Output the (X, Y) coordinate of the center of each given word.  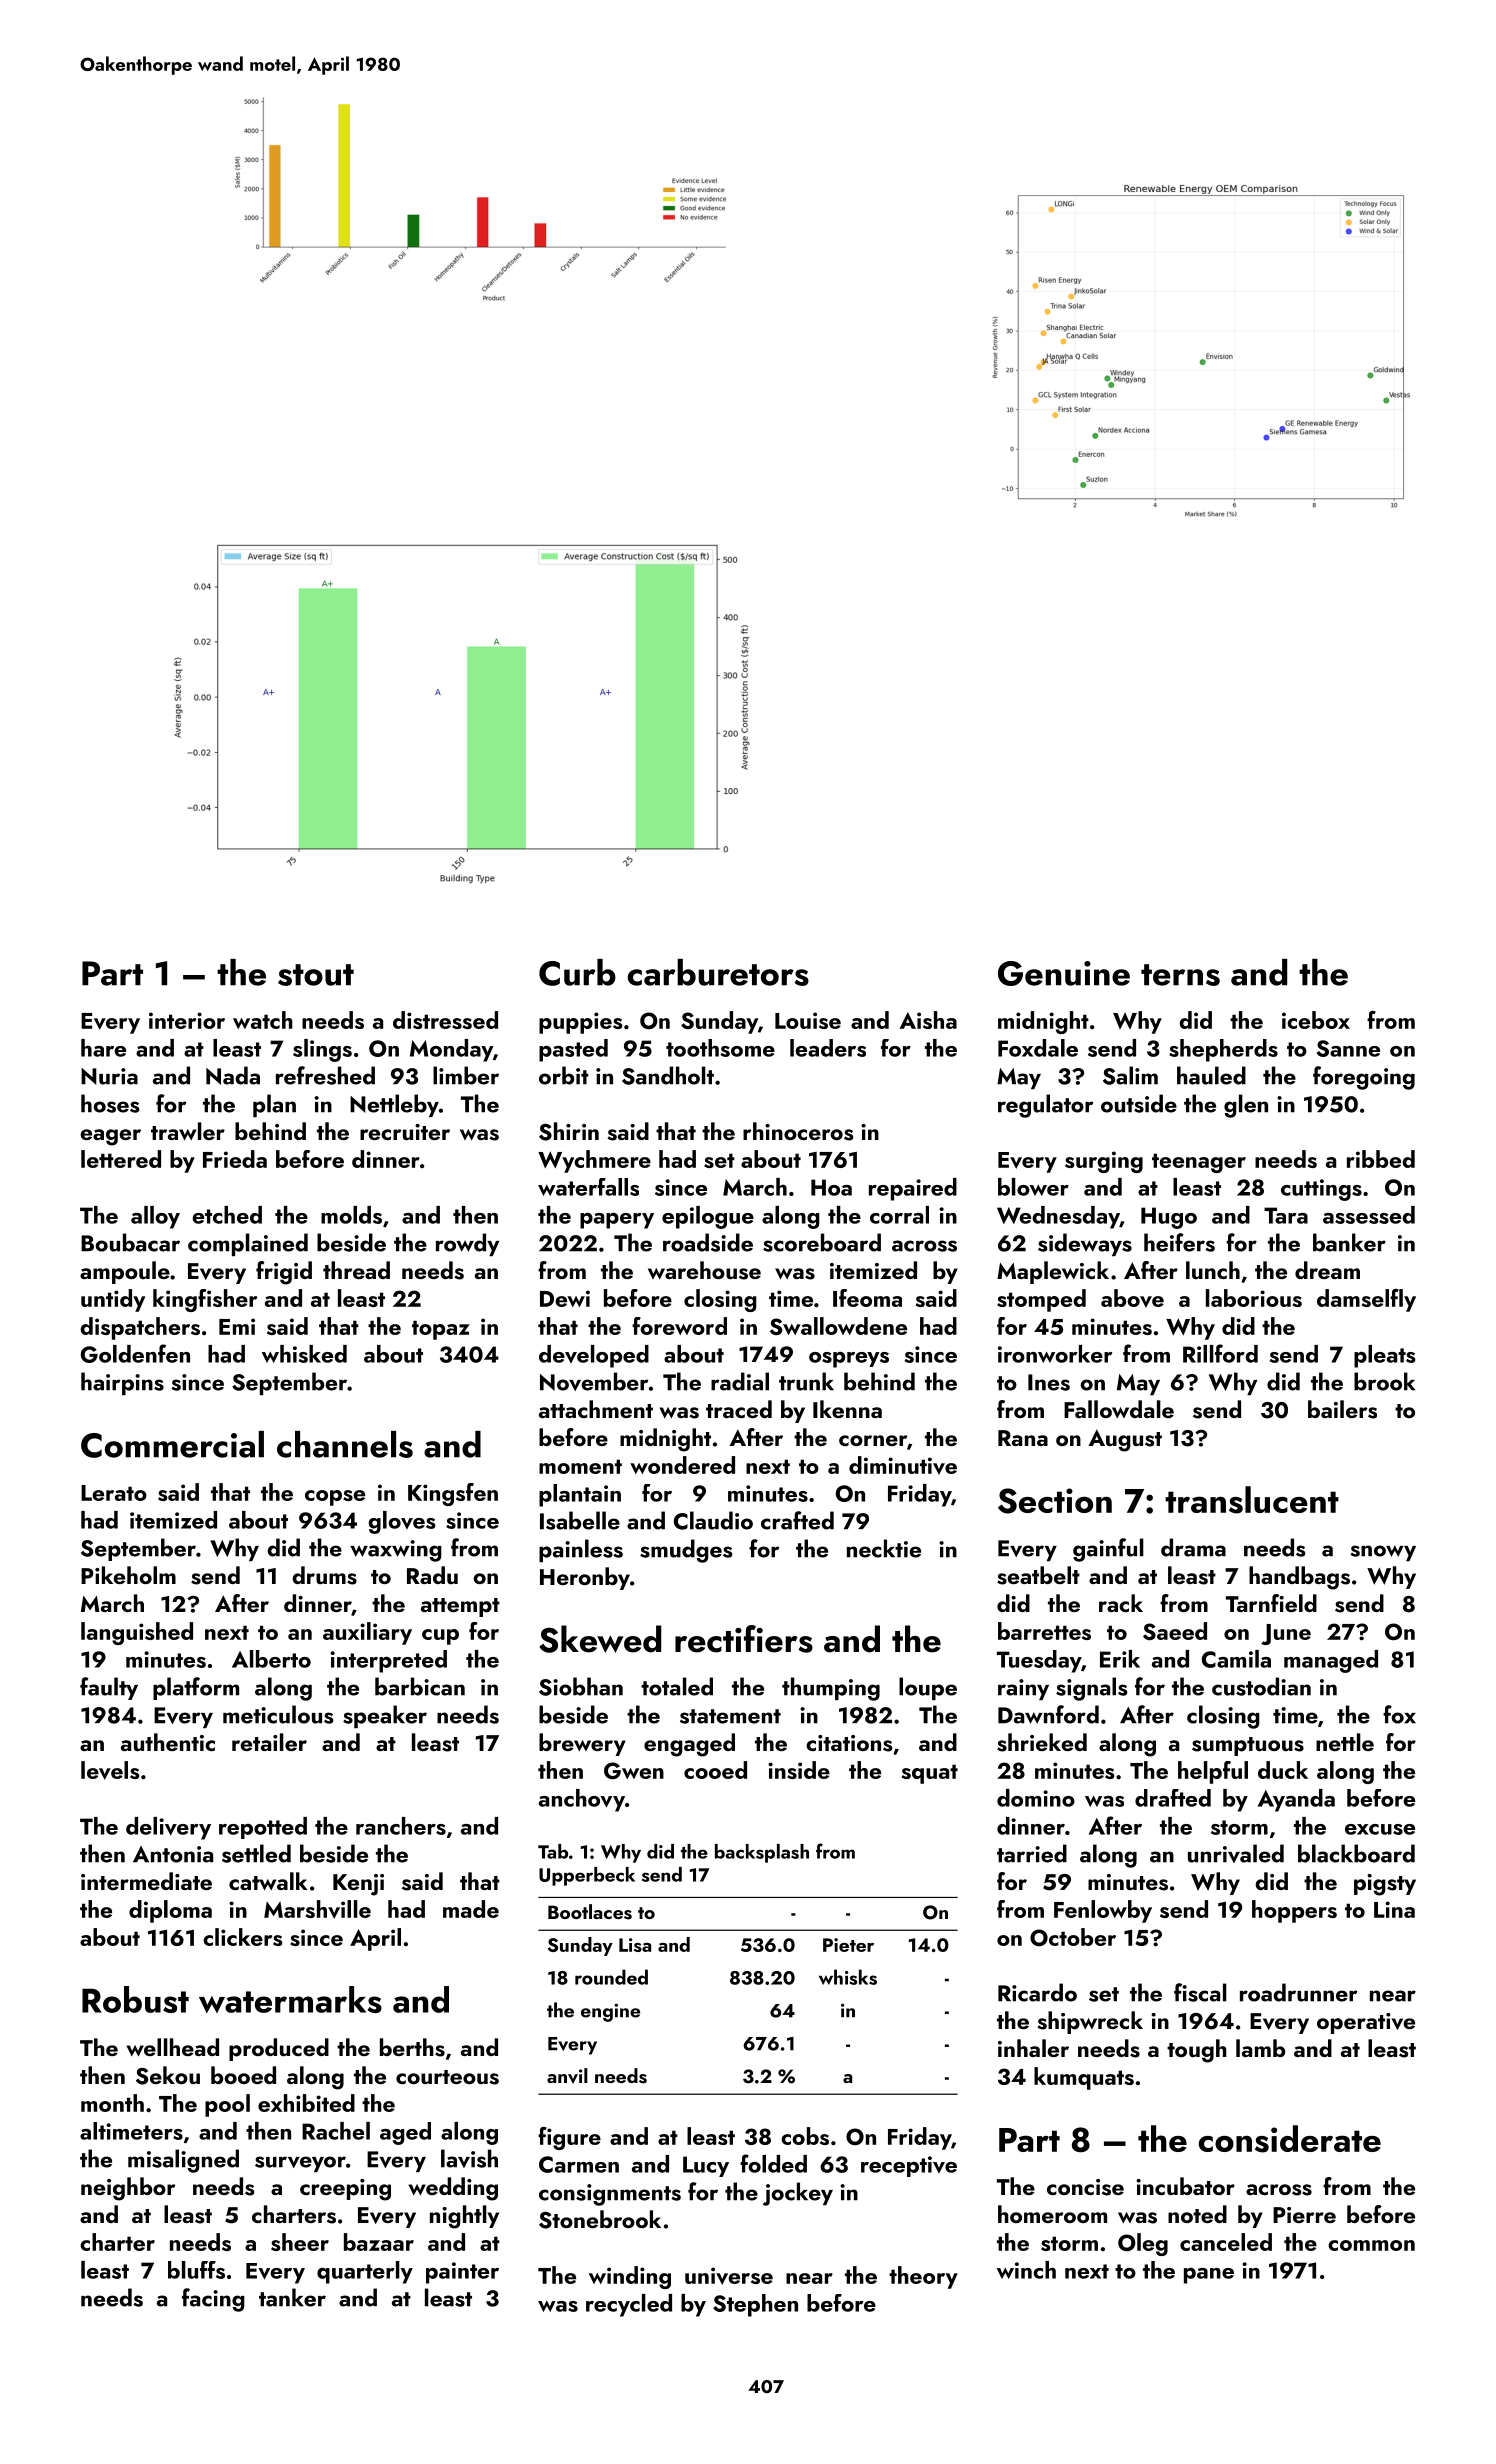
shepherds (1223, 1050)
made (471, 1909)
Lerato (114, 1493)
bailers (1342, 1409)
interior (187, 1020)
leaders (828, 1048)
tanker (292, 2297)
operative (1366, 2023)
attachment (596, 1409)
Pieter (848, 1945)
